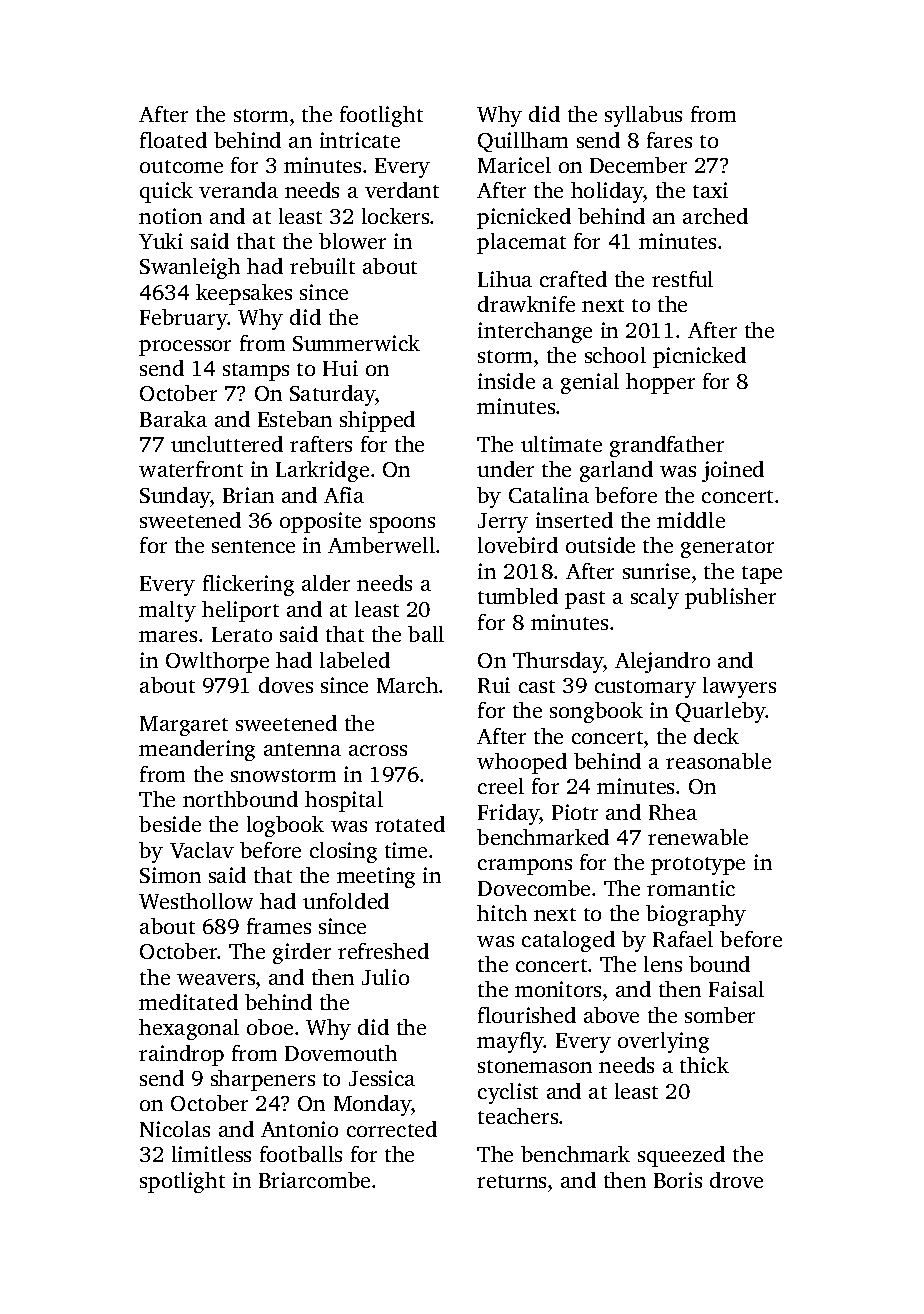  I want to click on grandfather, so click(667, 446).
